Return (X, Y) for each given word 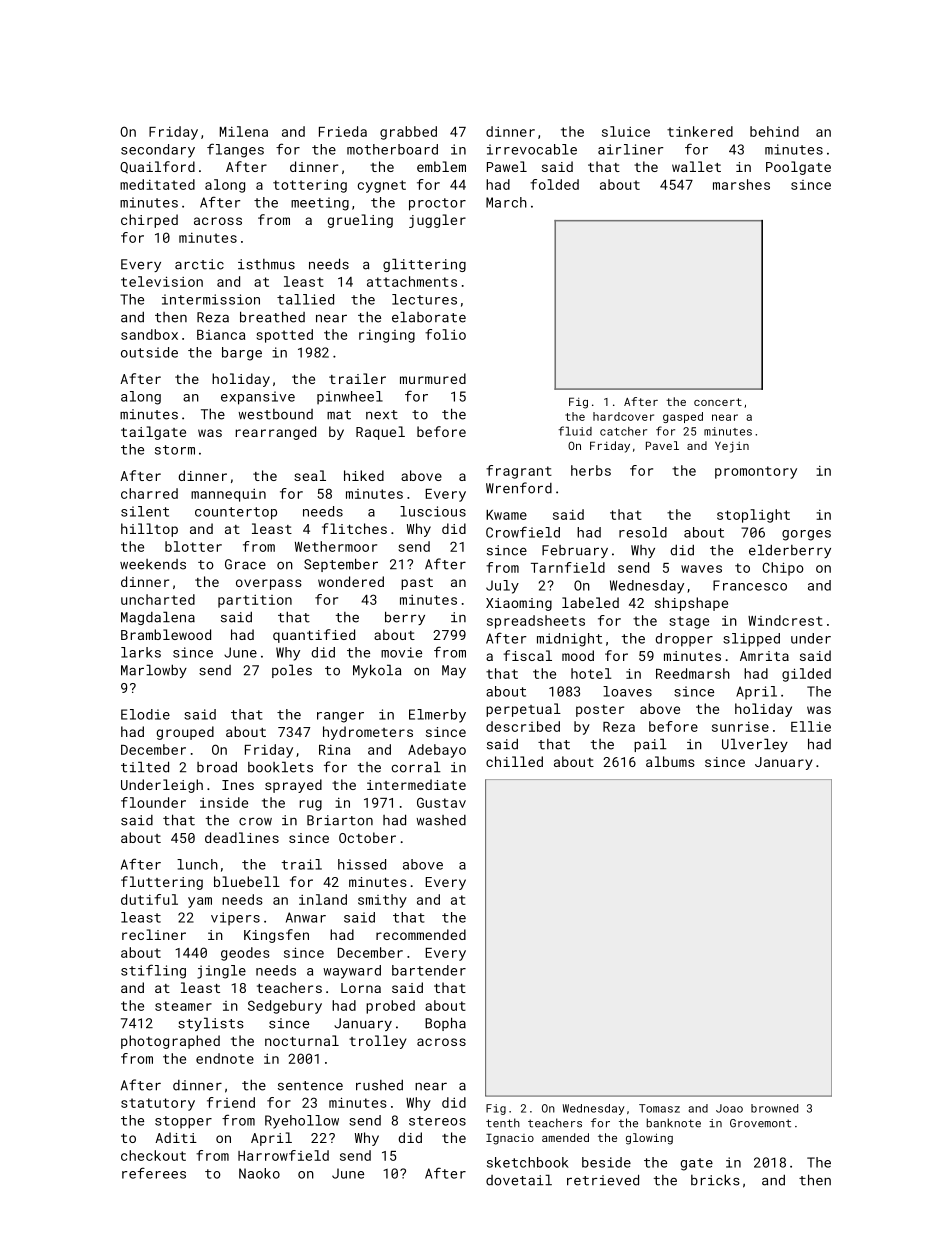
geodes (245, 954)
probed (390, 1007)
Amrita (764, 656)
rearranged (276, 433)
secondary (158, 151)
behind (774, 131)
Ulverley (755, 745)
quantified (314, 636)
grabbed (408, 133)
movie (401, 652)
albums (670, 761)
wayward (352, 972)
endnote (225, 1058)
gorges (806, 535)
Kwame (506, 515)
